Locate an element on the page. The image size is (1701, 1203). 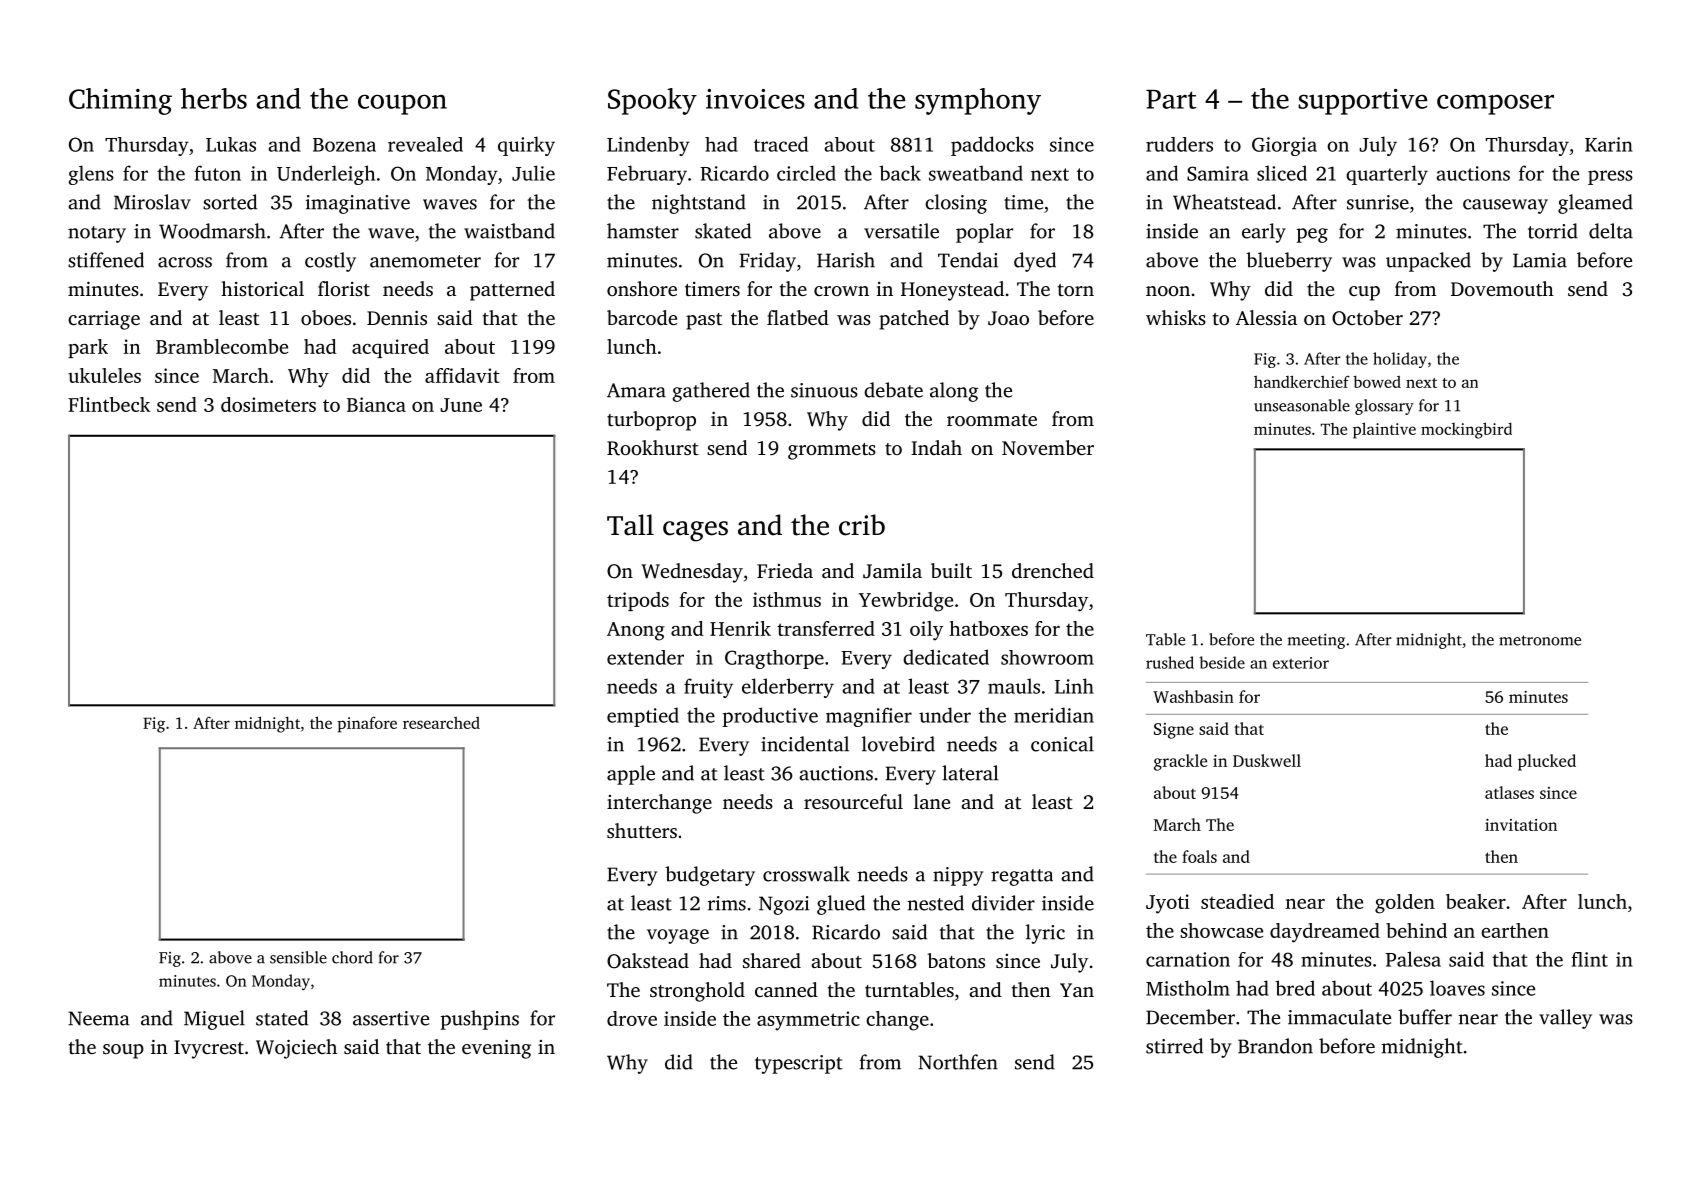
Northfen is located at coordinates (958, 1062).
